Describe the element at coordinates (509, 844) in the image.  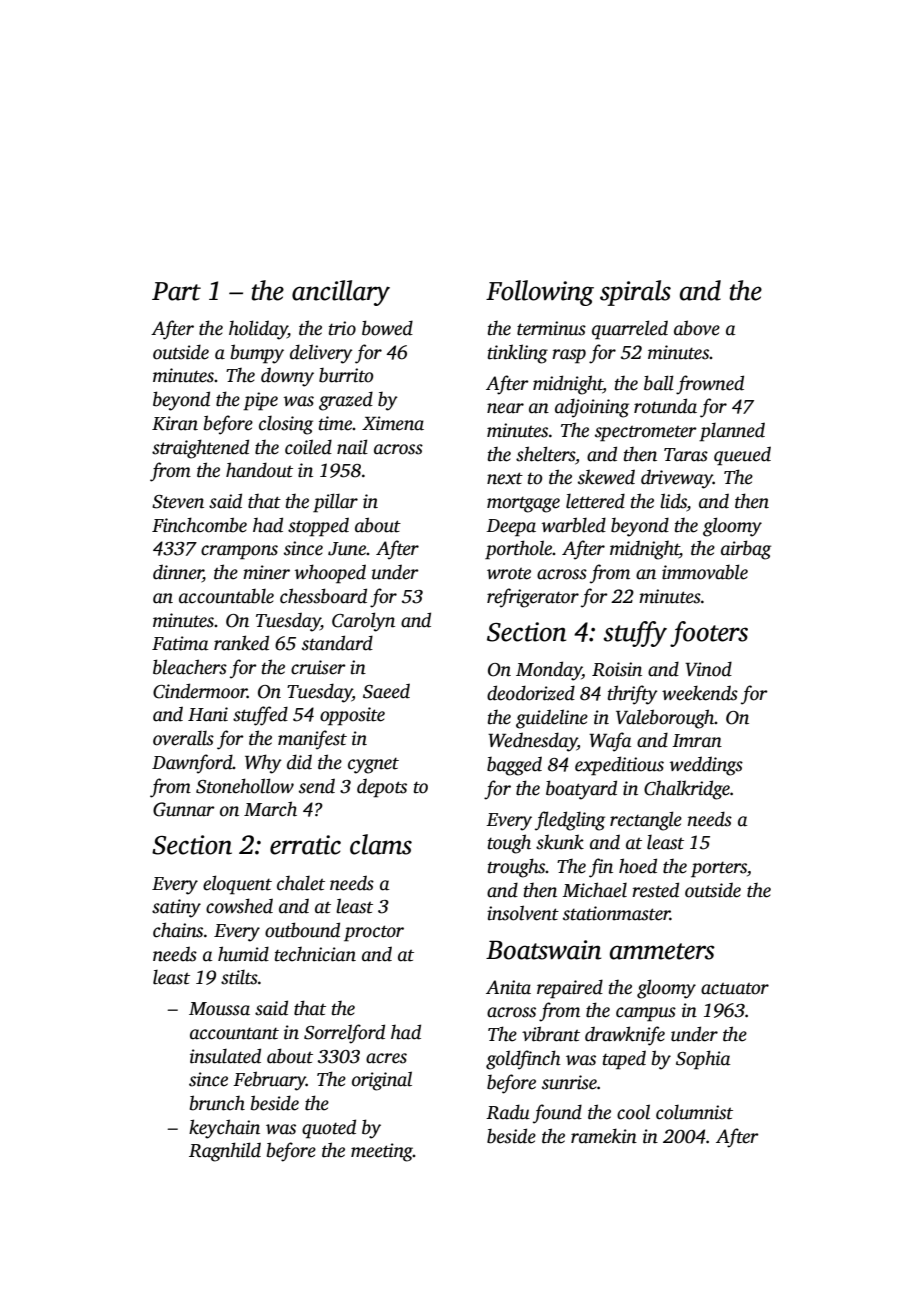
I see `tough` at that location.
